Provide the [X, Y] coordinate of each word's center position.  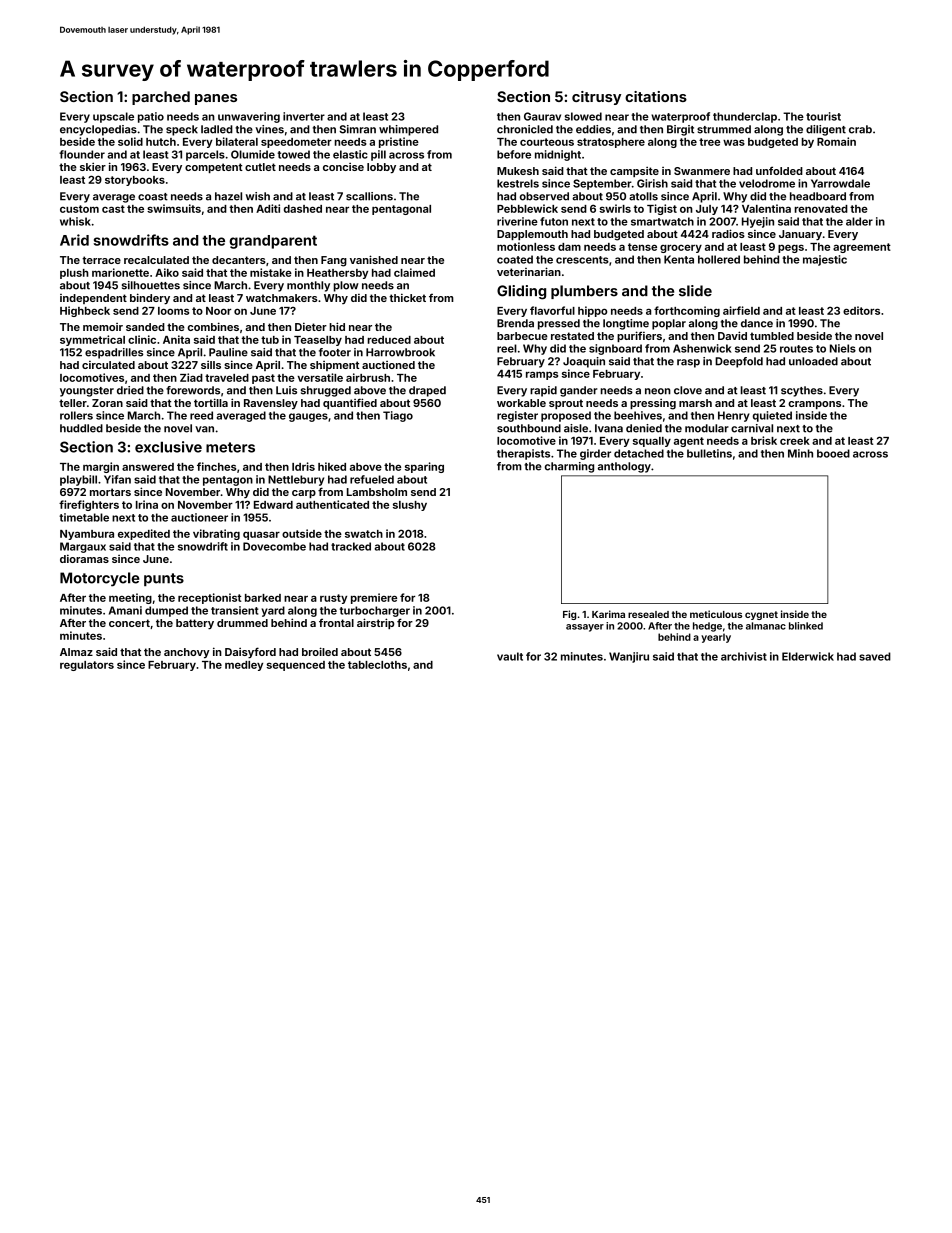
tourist [823, 116]
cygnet [761, 615]
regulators [87, 666]
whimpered [408, 130]
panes [216, 99]
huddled [81, 428]
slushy [410, 506]
